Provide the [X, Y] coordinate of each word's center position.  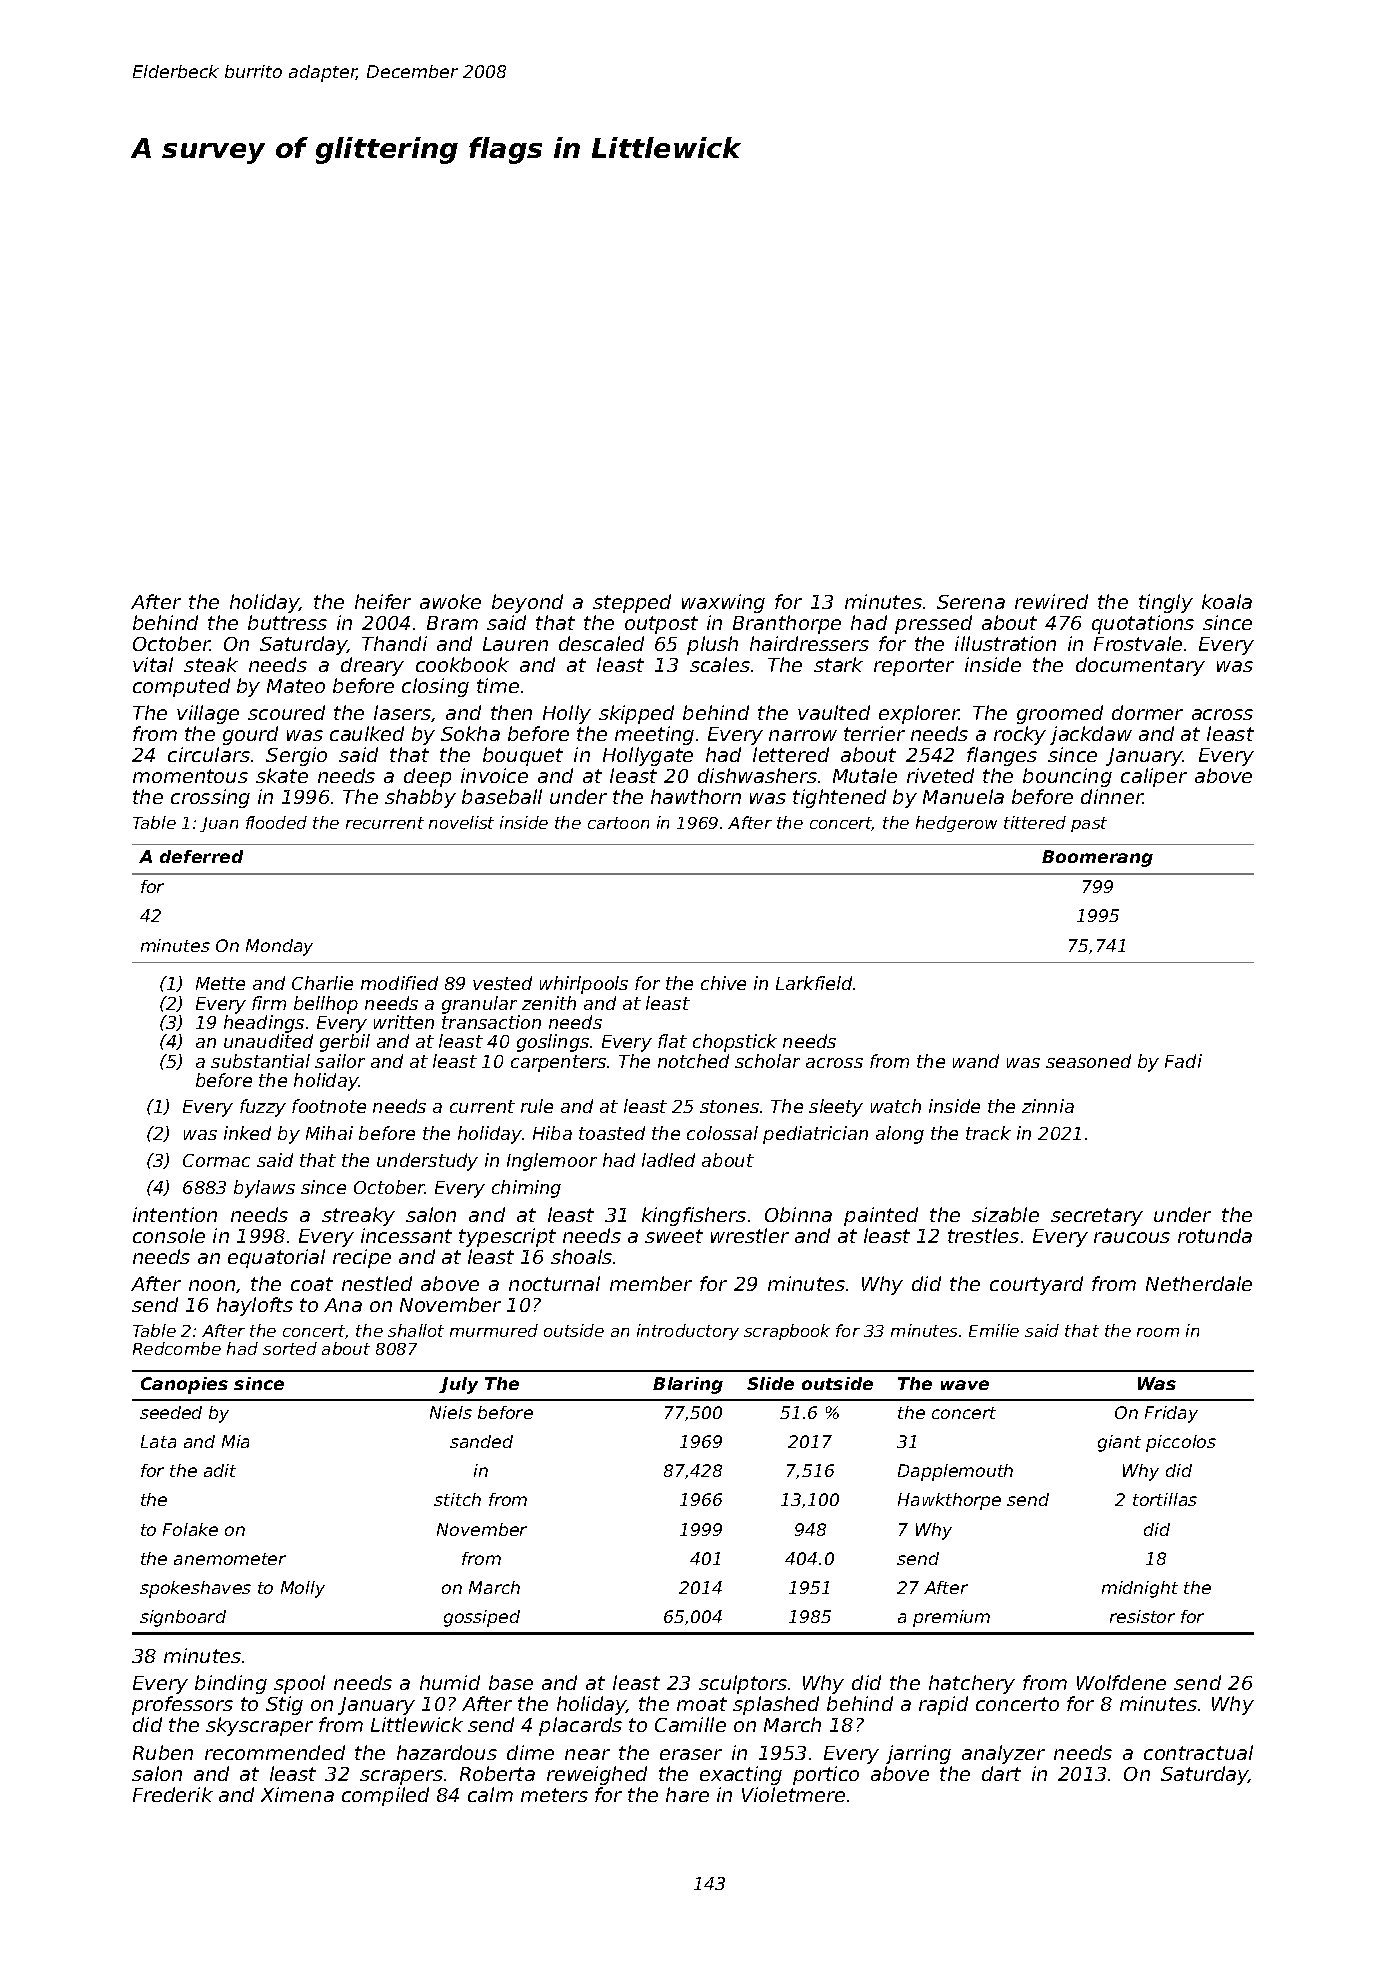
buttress [287, 622]
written [404, 1022]
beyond [527, 603]
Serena [971, 602]
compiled [385, 1796]
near [587, 1754]
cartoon [618, 823]
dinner [1112, 796]
